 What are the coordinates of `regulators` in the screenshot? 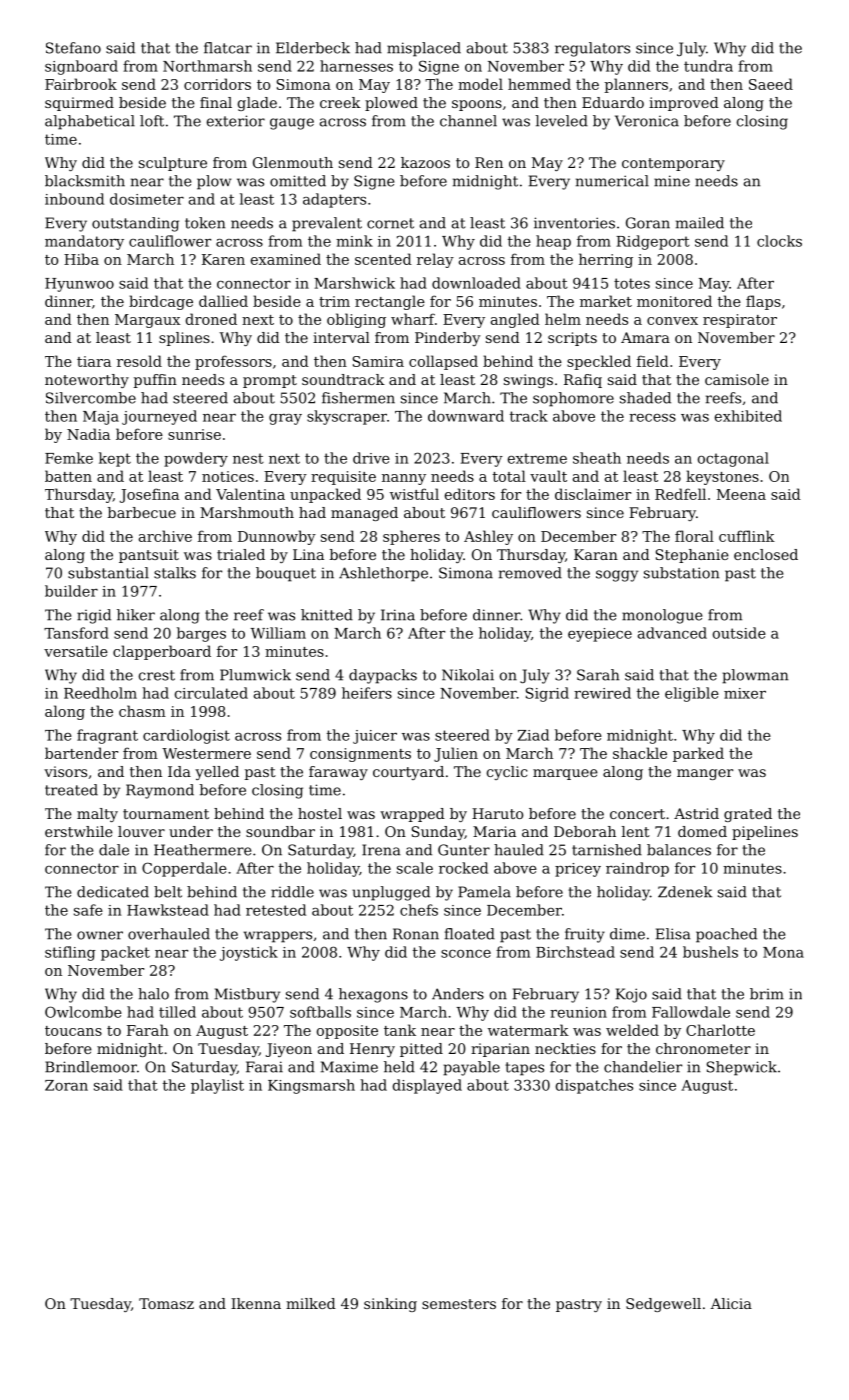 It's located at (592, 49).
